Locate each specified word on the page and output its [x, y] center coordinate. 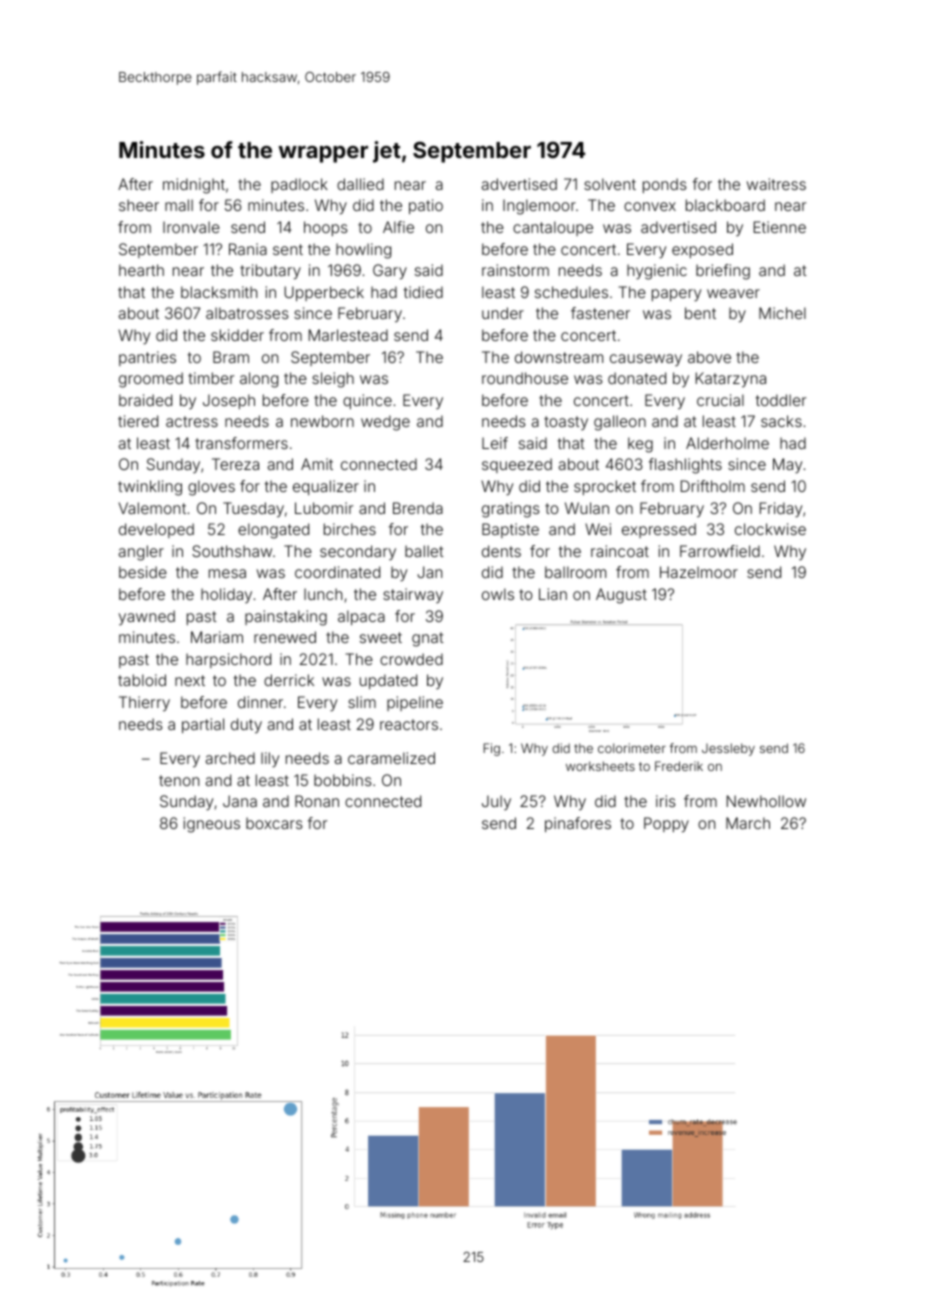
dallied [360, 184]
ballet [424, 551]
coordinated [337, 572]
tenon [179, 780]
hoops [326, 228]
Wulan [587, 508]
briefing [723, 272]
